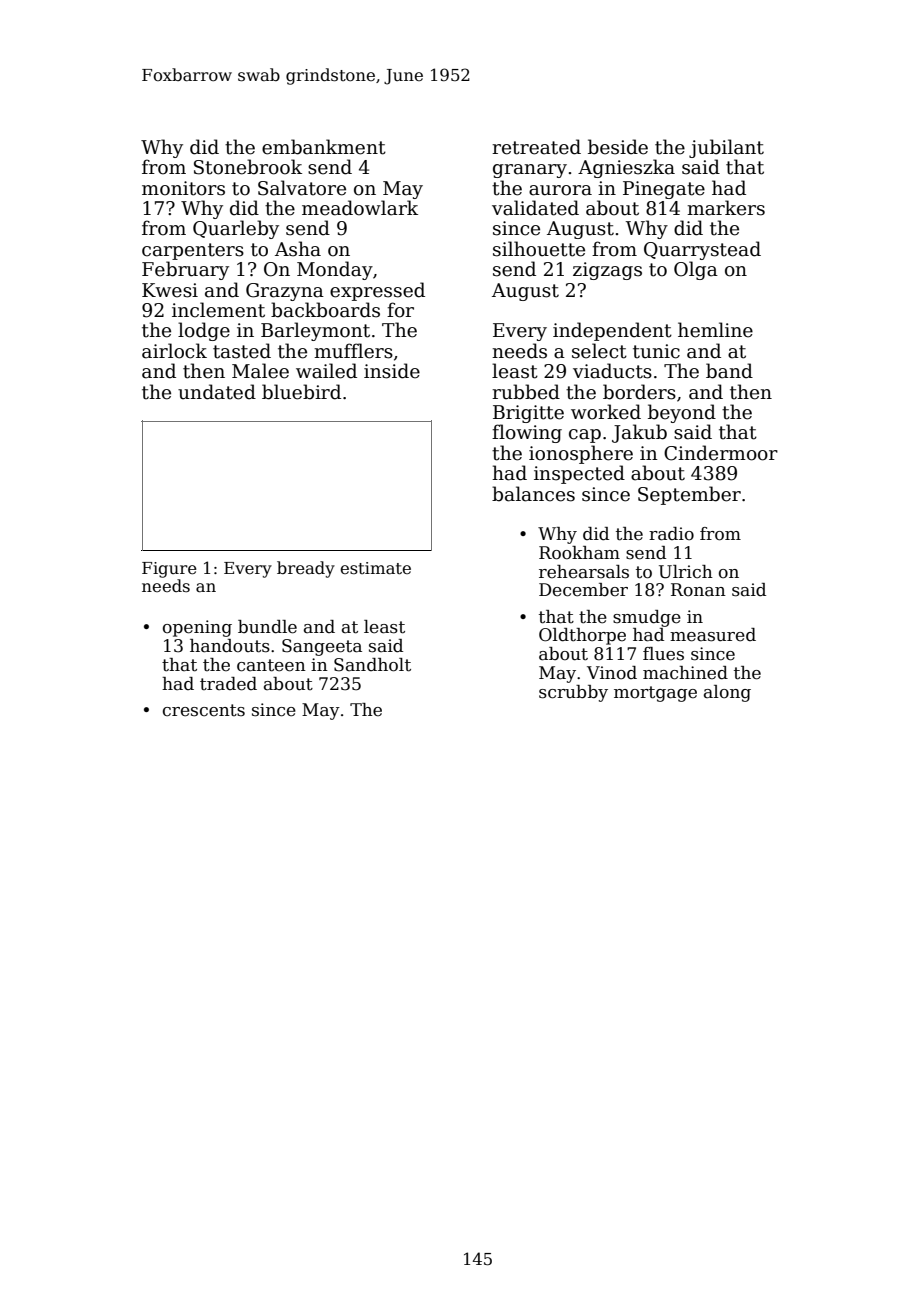 The height and width of the image is (1311, 924). Describe the element at coordinates (726, 148) in the image. I see `jubilant` at that location.
